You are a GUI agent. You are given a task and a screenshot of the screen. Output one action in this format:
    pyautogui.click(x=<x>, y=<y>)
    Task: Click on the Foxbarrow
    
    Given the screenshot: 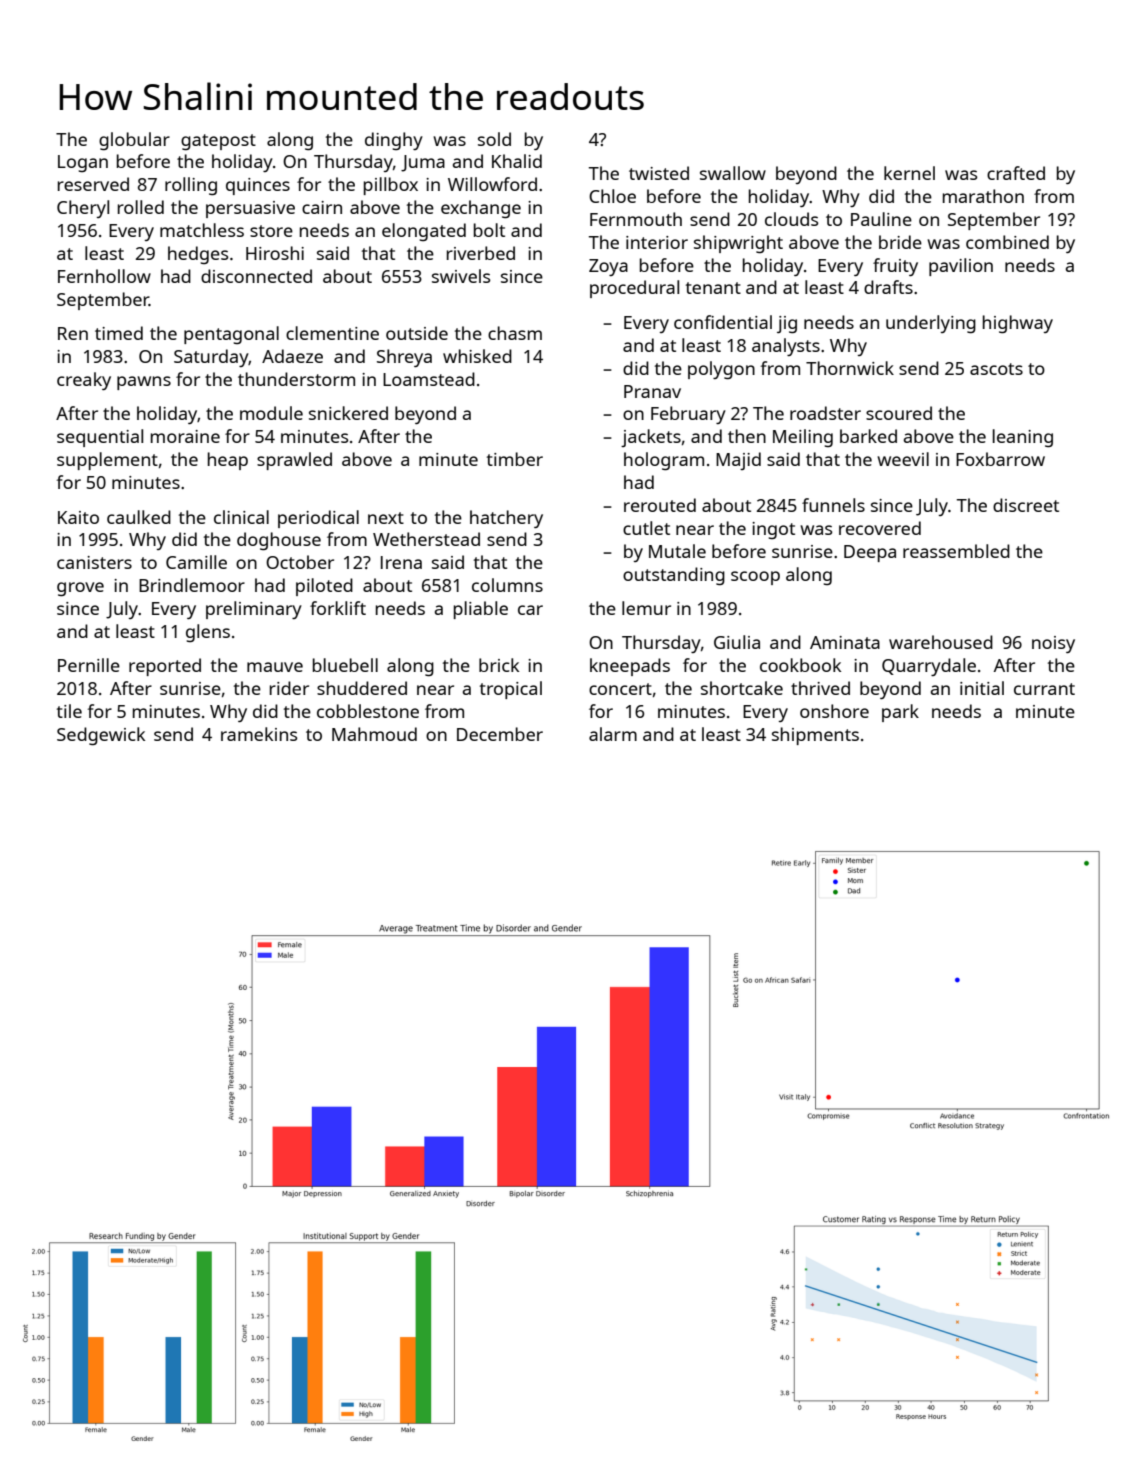 What is the action you would take?
    pyautogui.click(x=1000, y=459)
